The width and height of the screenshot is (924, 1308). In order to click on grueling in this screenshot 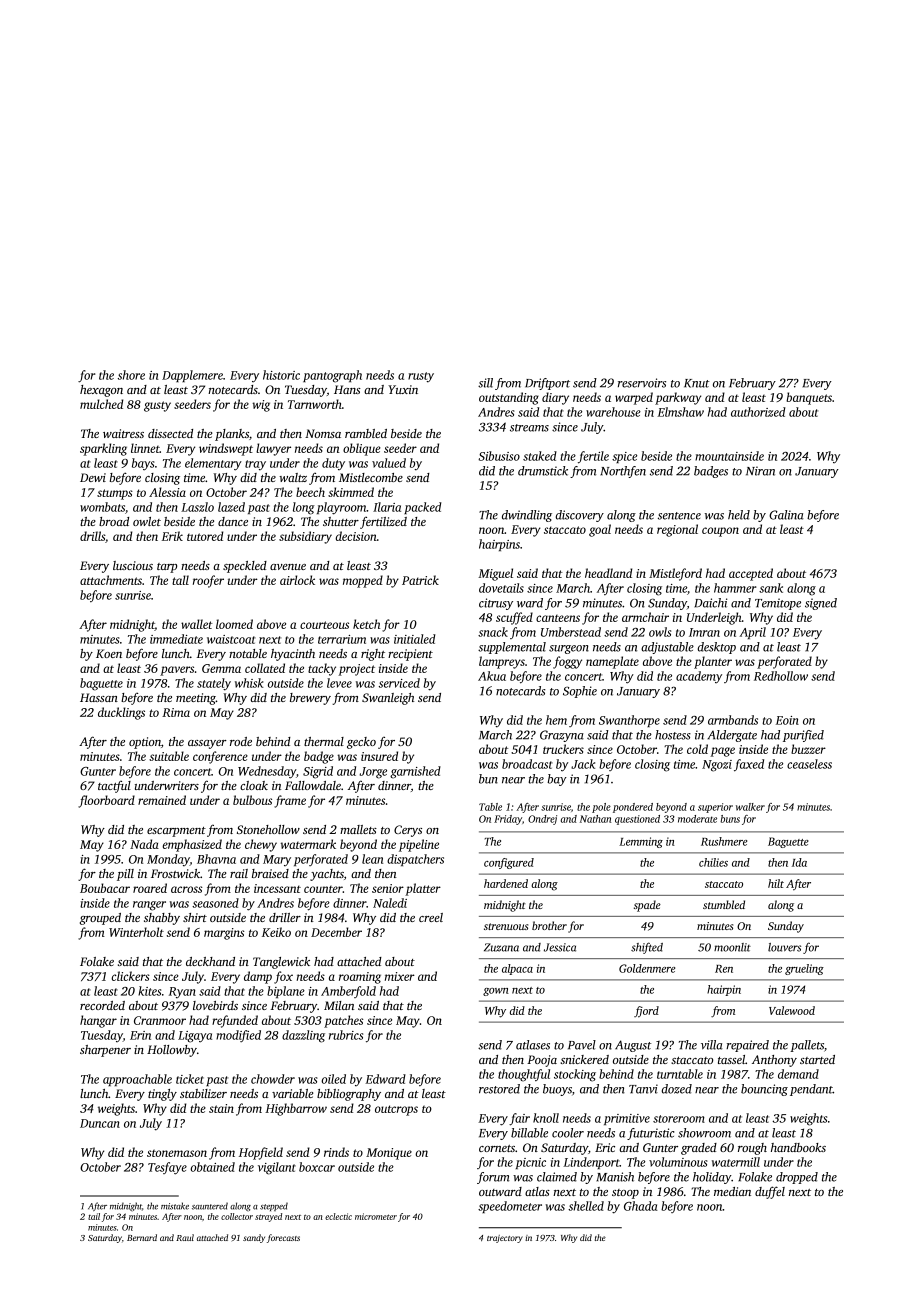, I will do `click(804, 969)`.
